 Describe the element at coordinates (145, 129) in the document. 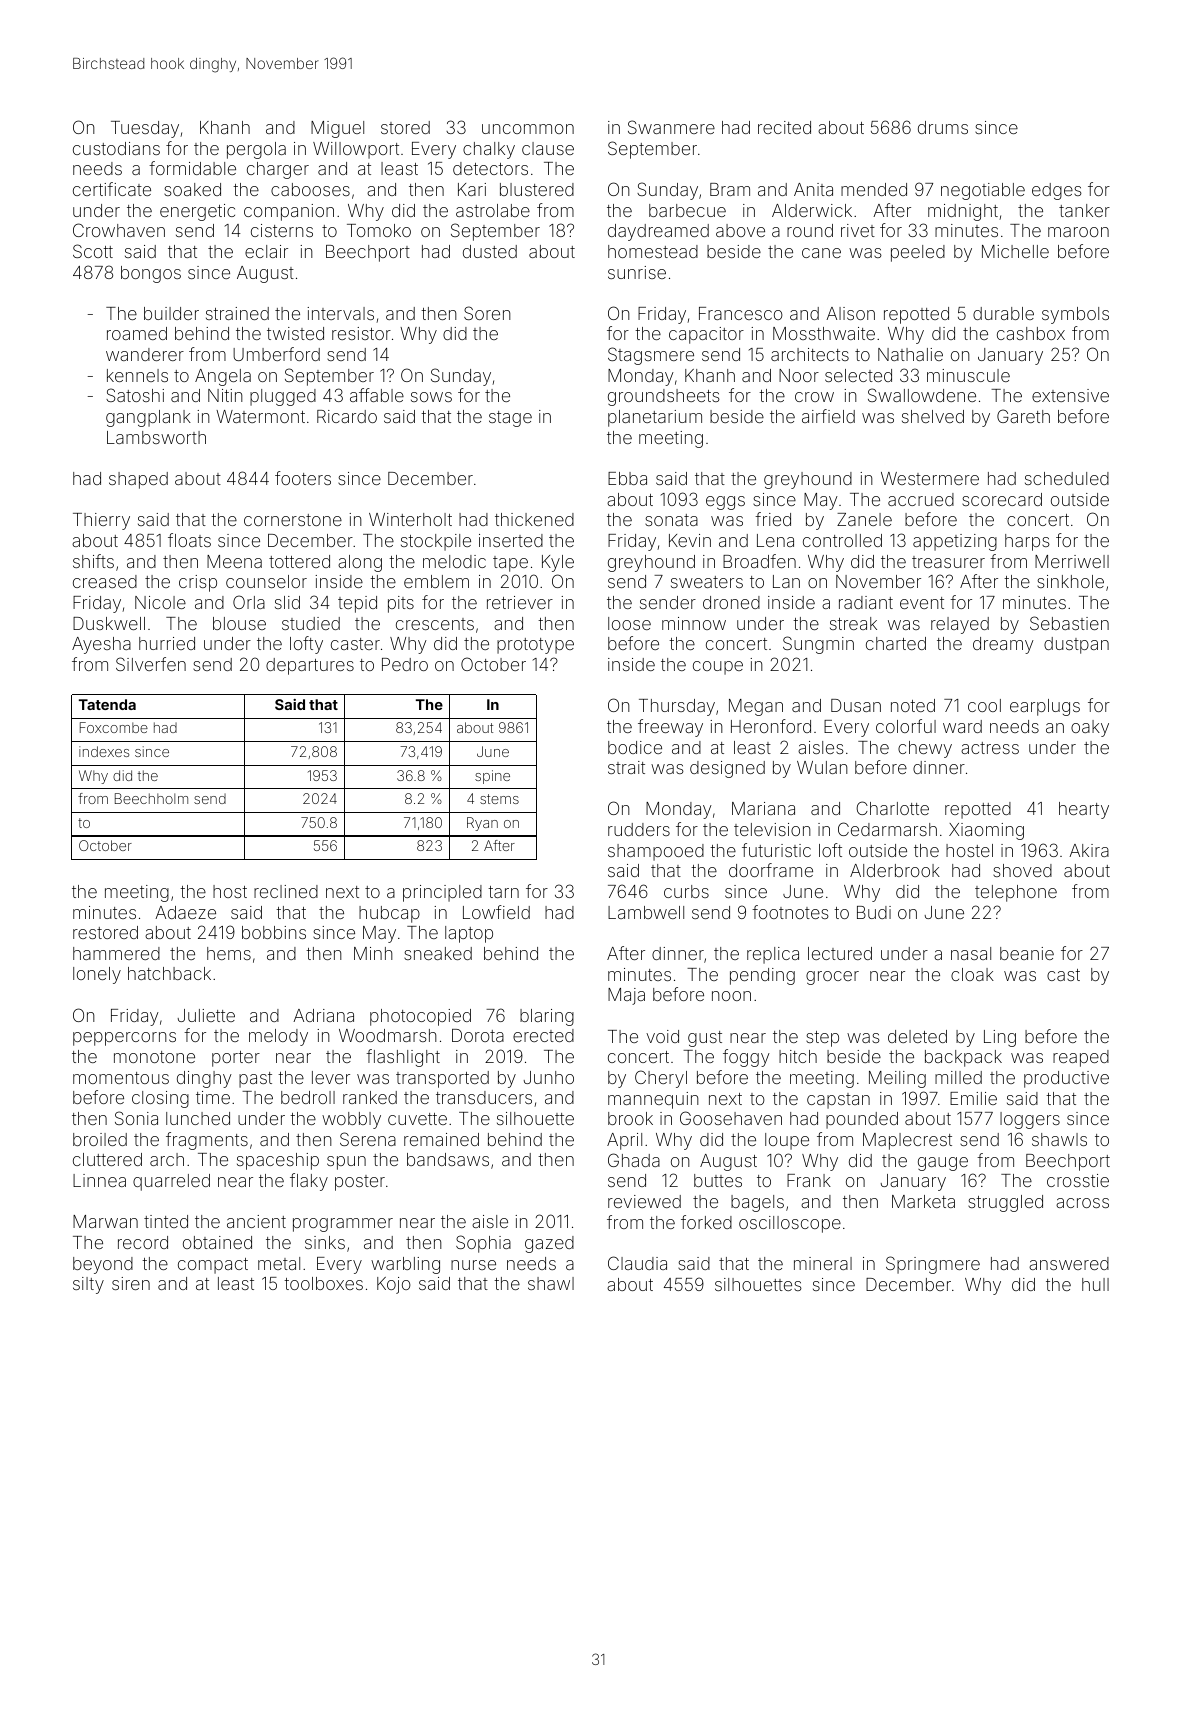

I see `Tuesday` at that location.
